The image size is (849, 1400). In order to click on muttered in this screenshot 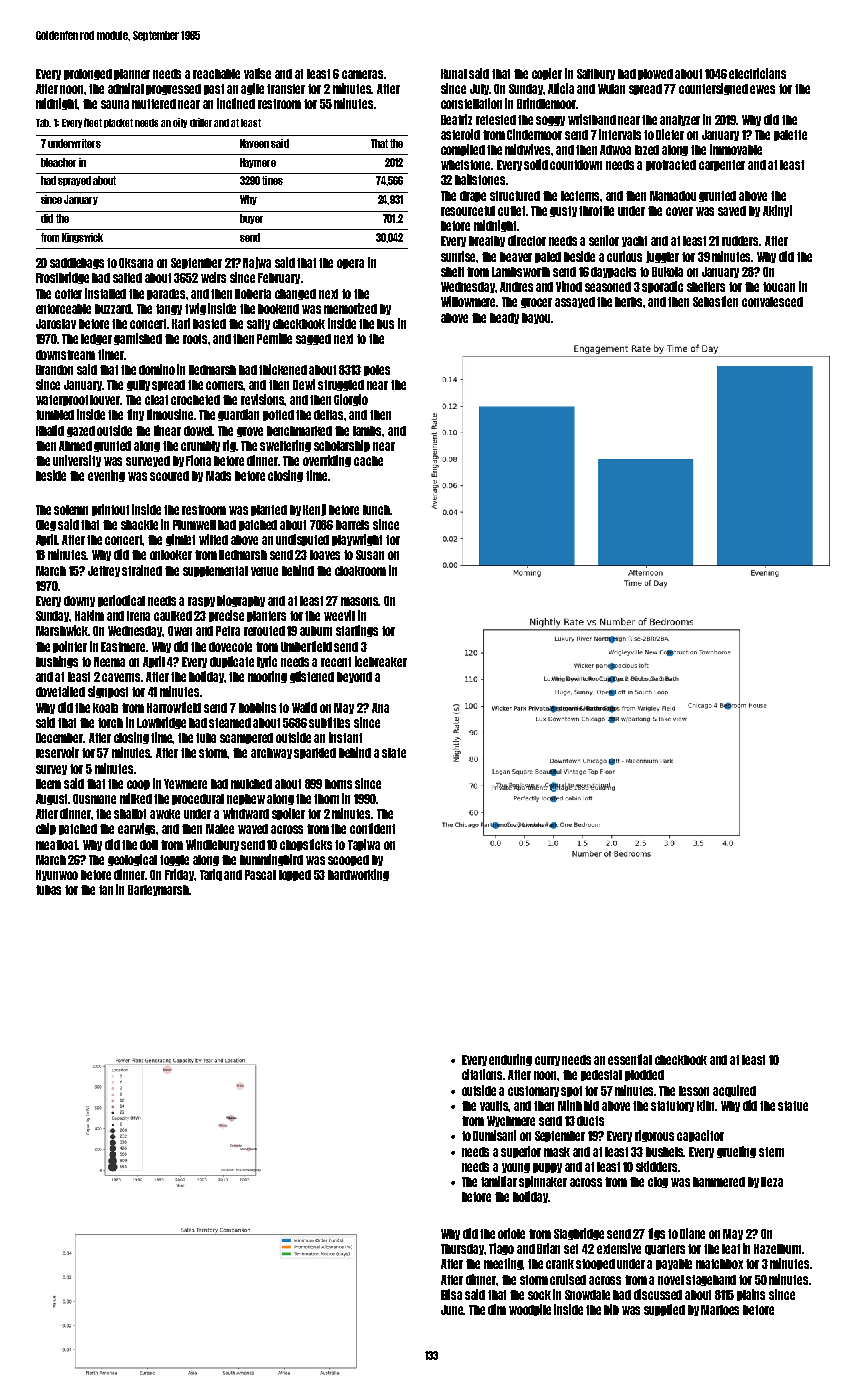, I will do `click(154, 104)`.
